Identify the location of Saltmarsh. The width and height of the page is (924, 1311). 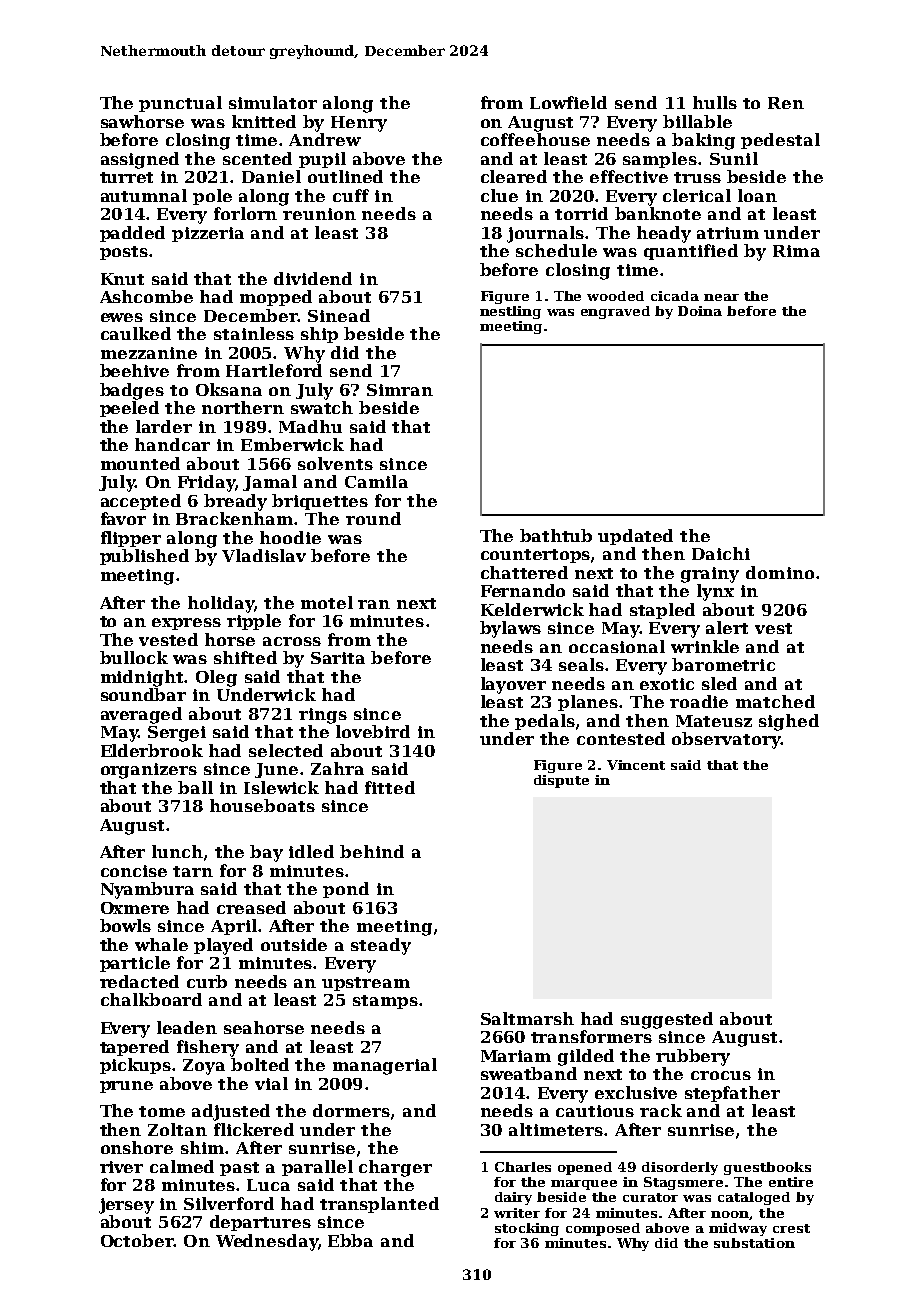
(527, 1018).
